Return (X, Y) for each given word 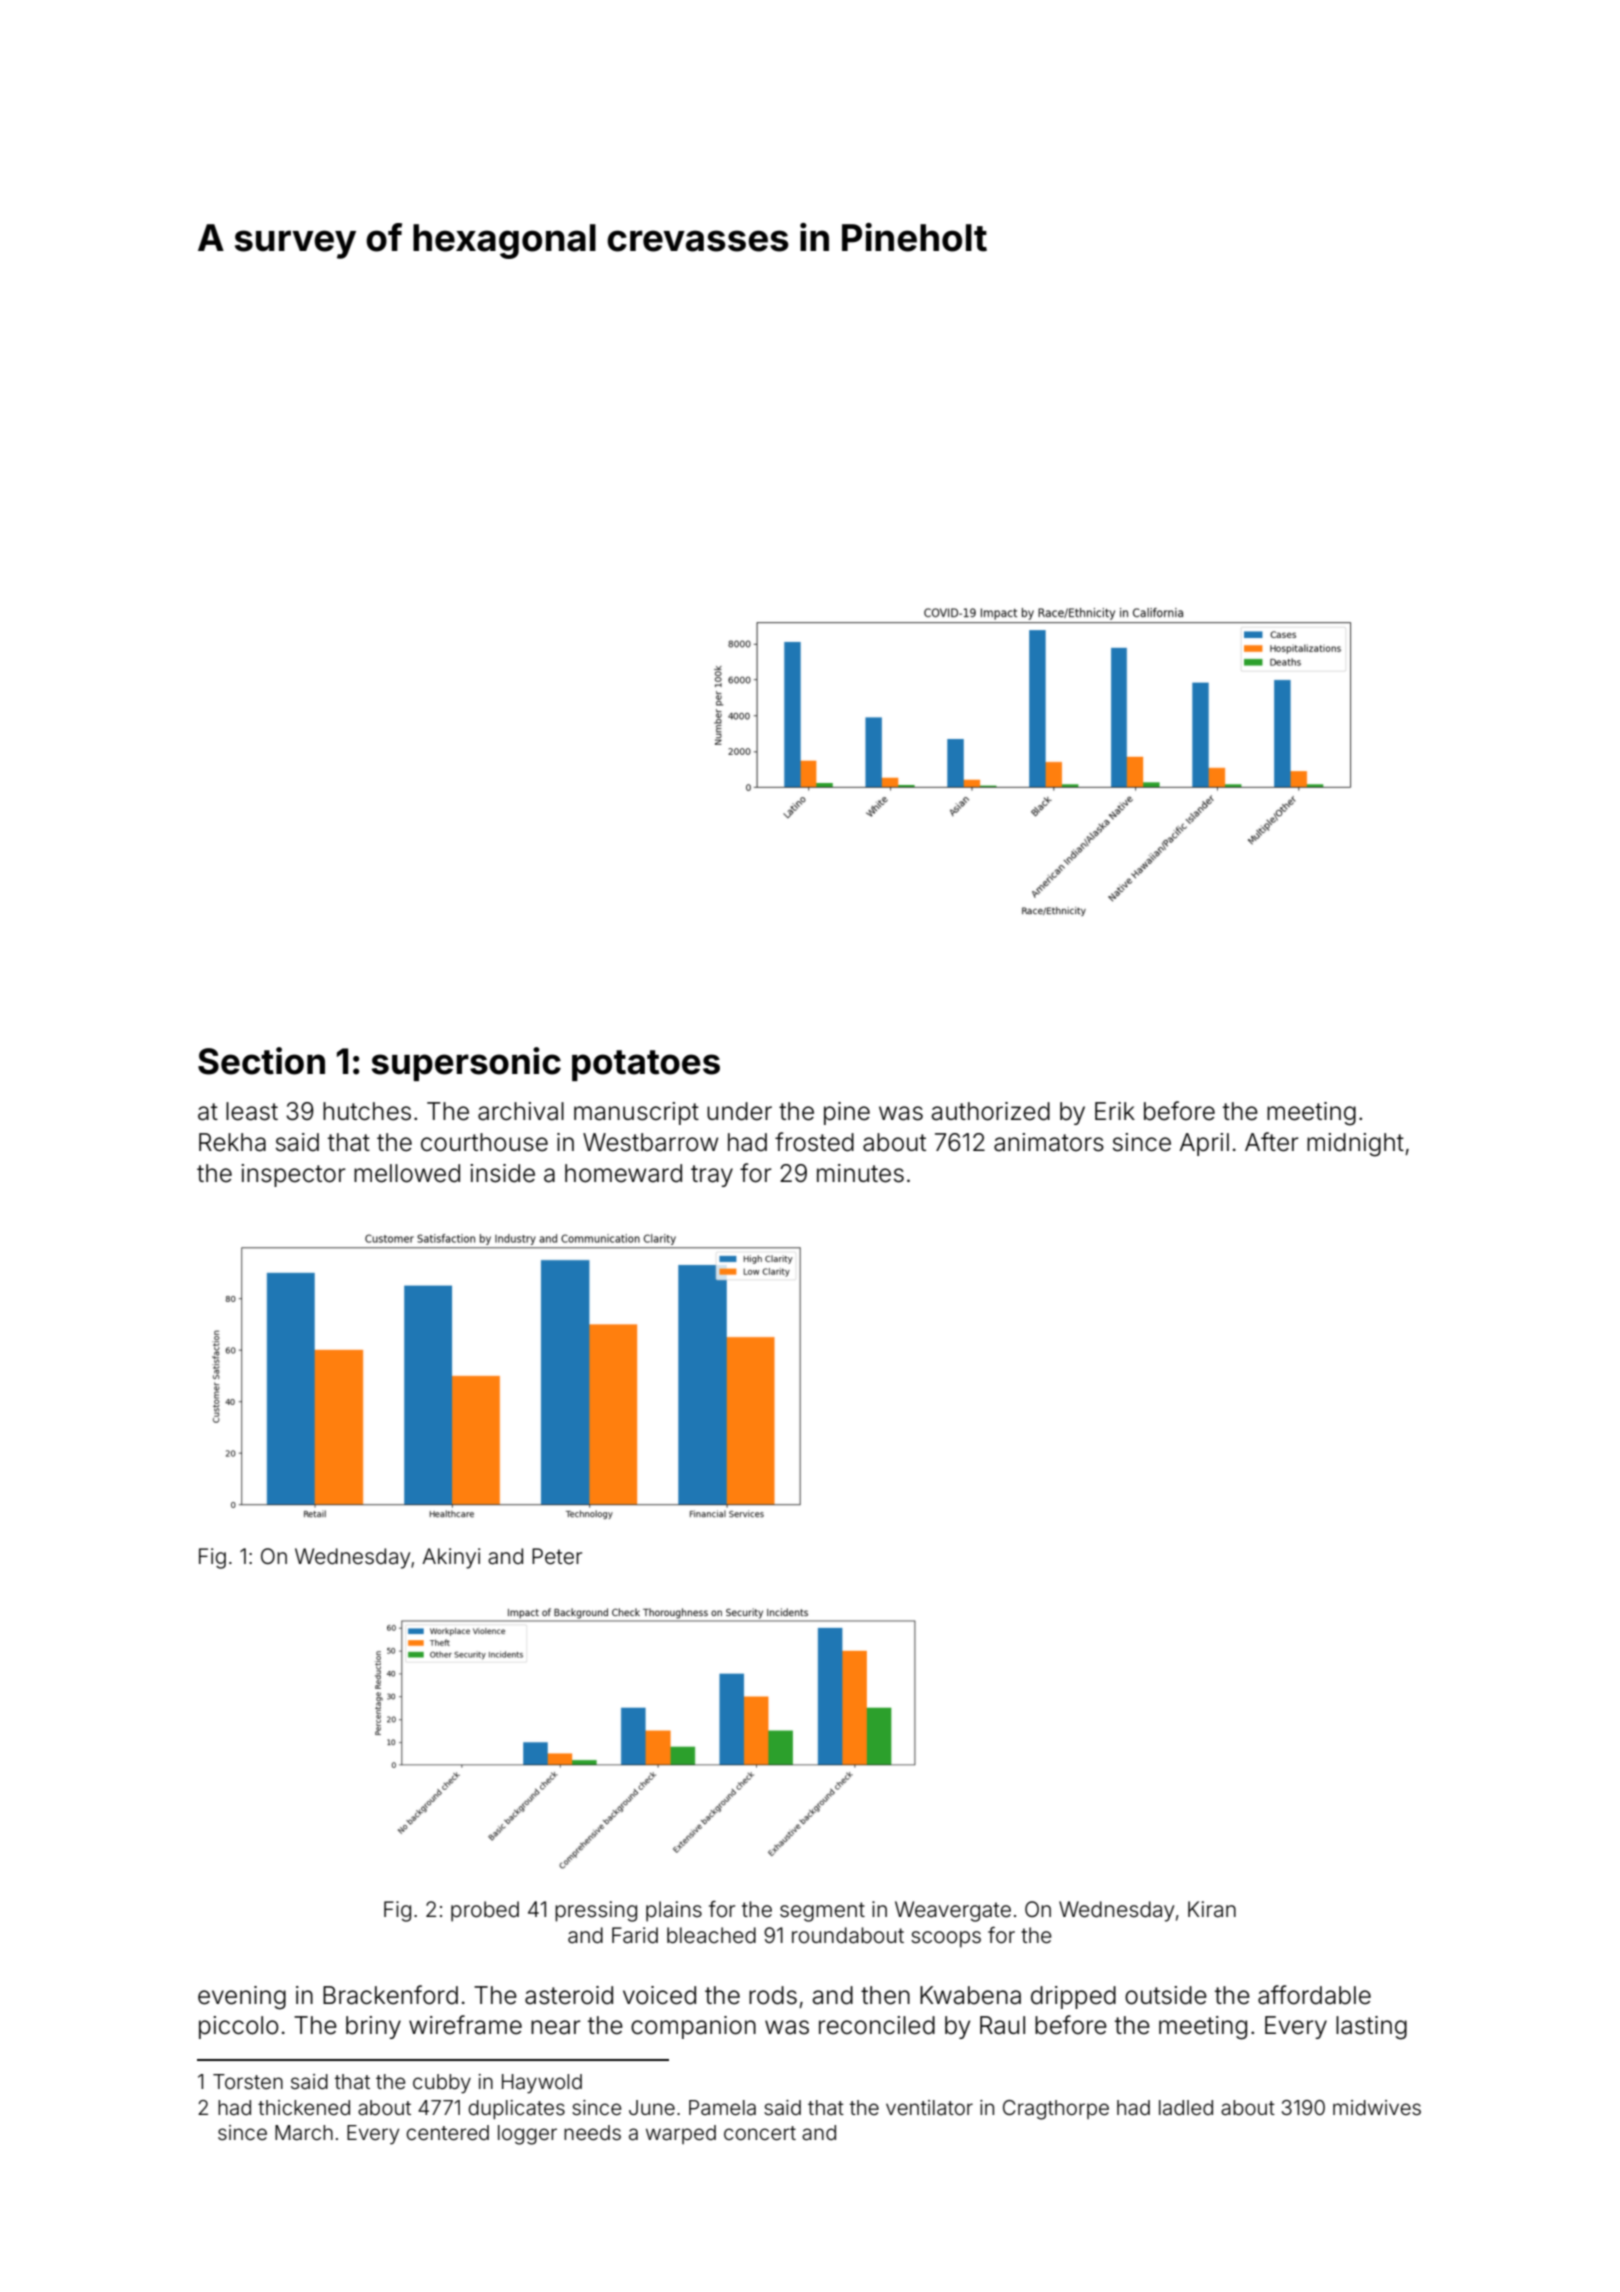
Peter (557, 1556)
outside (1166, 1995)
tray (712, 1176)
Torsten (248, 2081)
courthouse (484, 1142)
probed (485, 1911)
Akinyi (451, 1558)
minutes (860, 1173)
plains (674, 1911)
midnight (1355, 1145)
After (1272, 1142)
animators (1049, 1142)
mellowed (407, 1173)
